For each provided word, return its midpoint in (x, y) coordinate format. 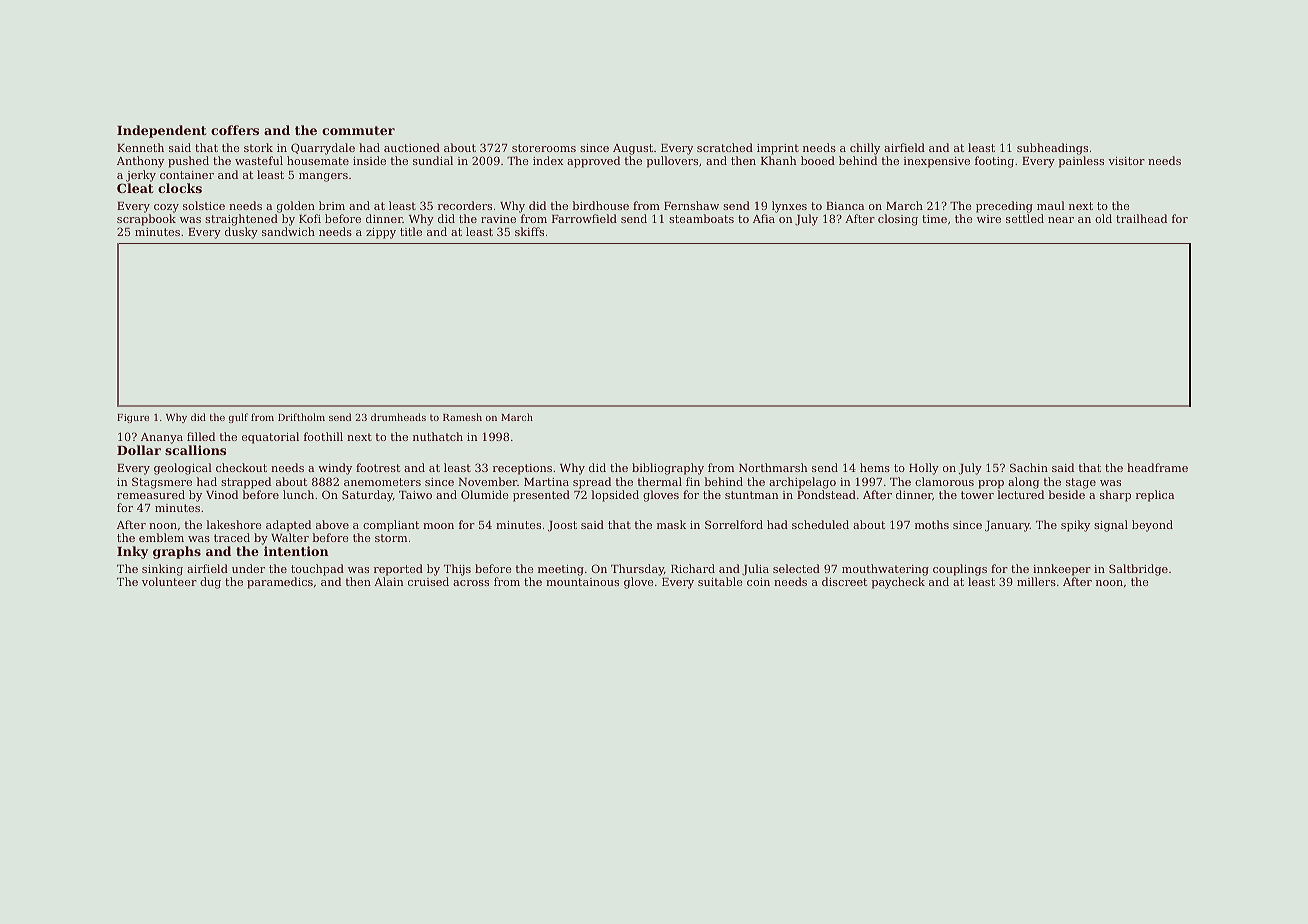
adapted (288, 526)
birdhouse (600, 205)
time (934, 219)
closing (898, 220)
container (187, 175)
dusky (241, 233)
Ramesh (462, 417)
